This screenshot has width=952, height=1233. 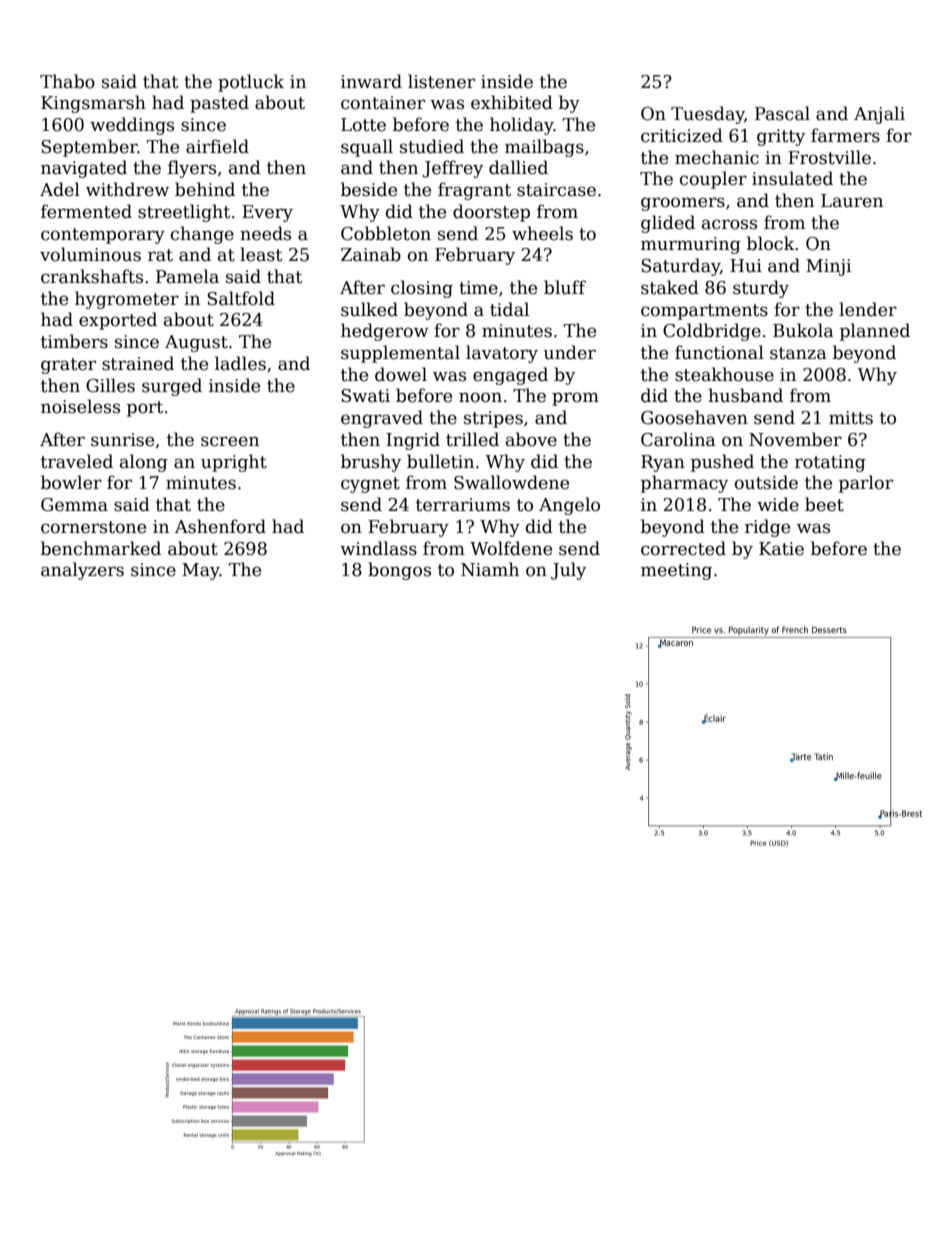 What do you see at coordinates (92, 276) in the screenshot?
I see `crankshafts` at bounding box center [92, 276].
